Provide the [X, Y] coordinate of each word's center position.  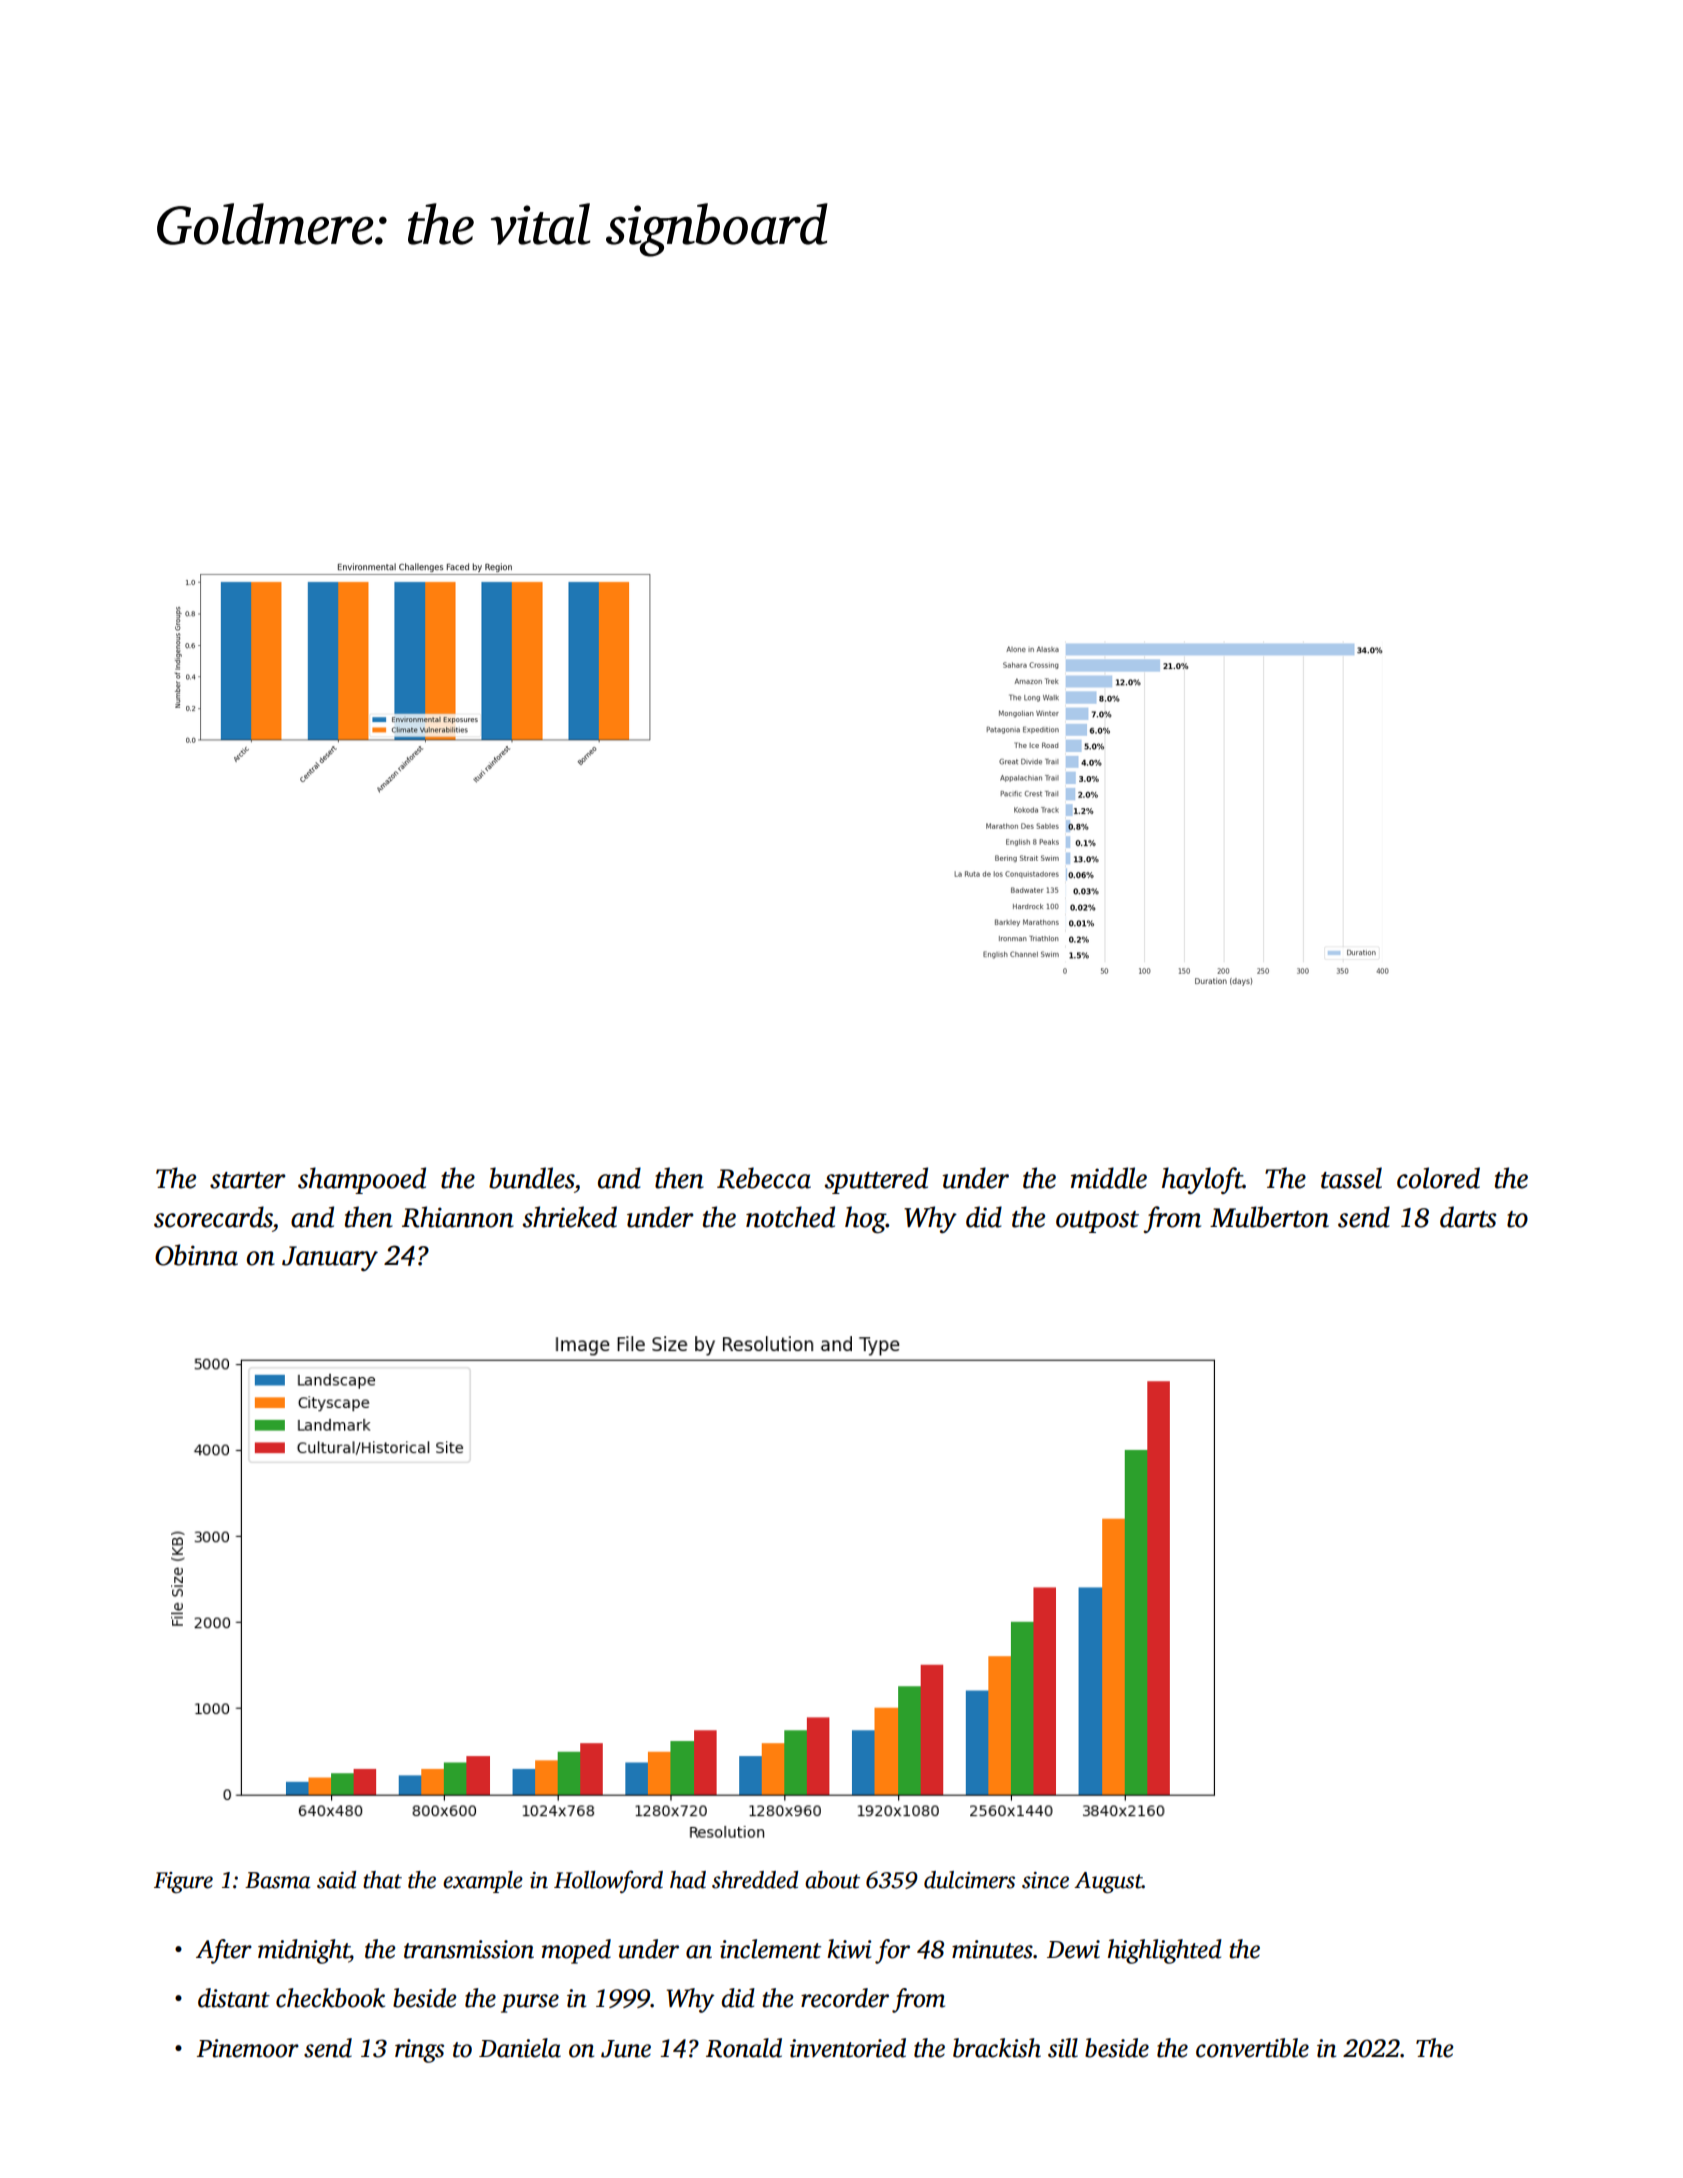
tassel [1351, 1178]
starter [248, 1180]
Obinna [196, 1255]
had [688, 1880]
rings [419, 2051]
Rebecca [764, 1178]
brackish [997, 2048]
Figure [183, 1882]
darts [1468, 1217]
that [382, 1880]
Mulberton [1269, 1217]
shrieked [570, 1217]
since [1045, 1880]
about [832, 1880]
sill [1063, 2048]
